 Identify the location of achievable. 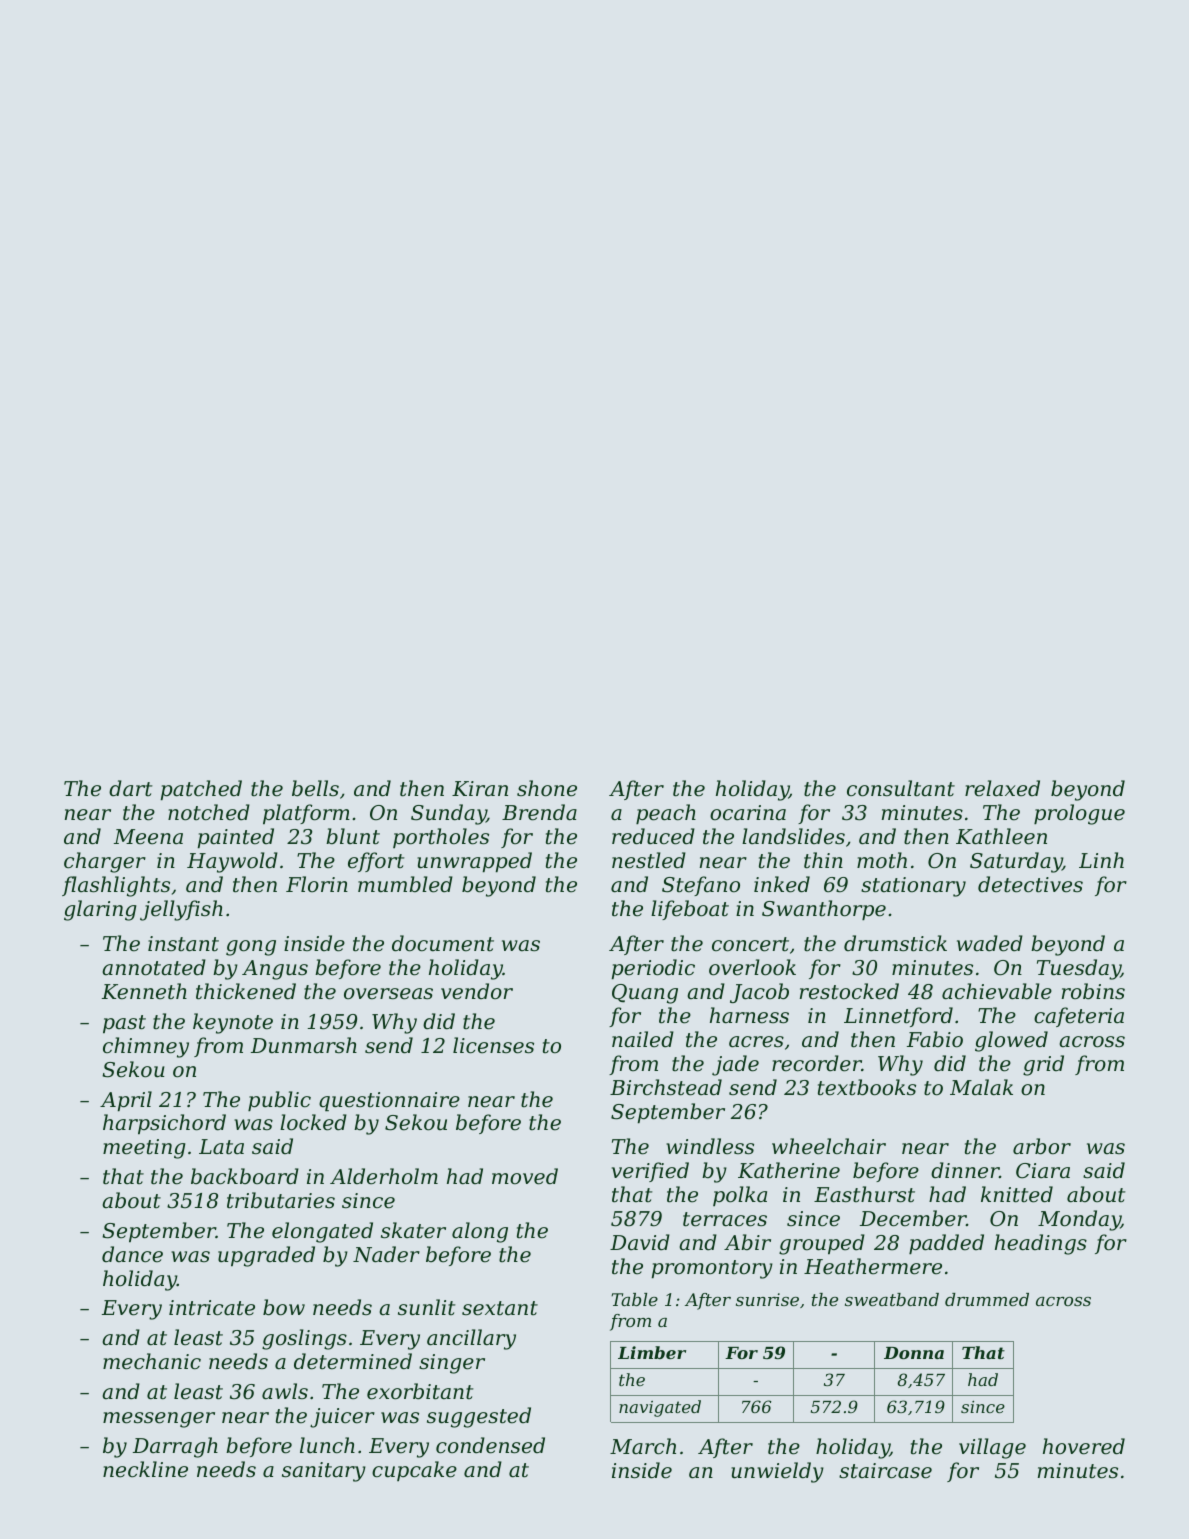
(997, 991).
